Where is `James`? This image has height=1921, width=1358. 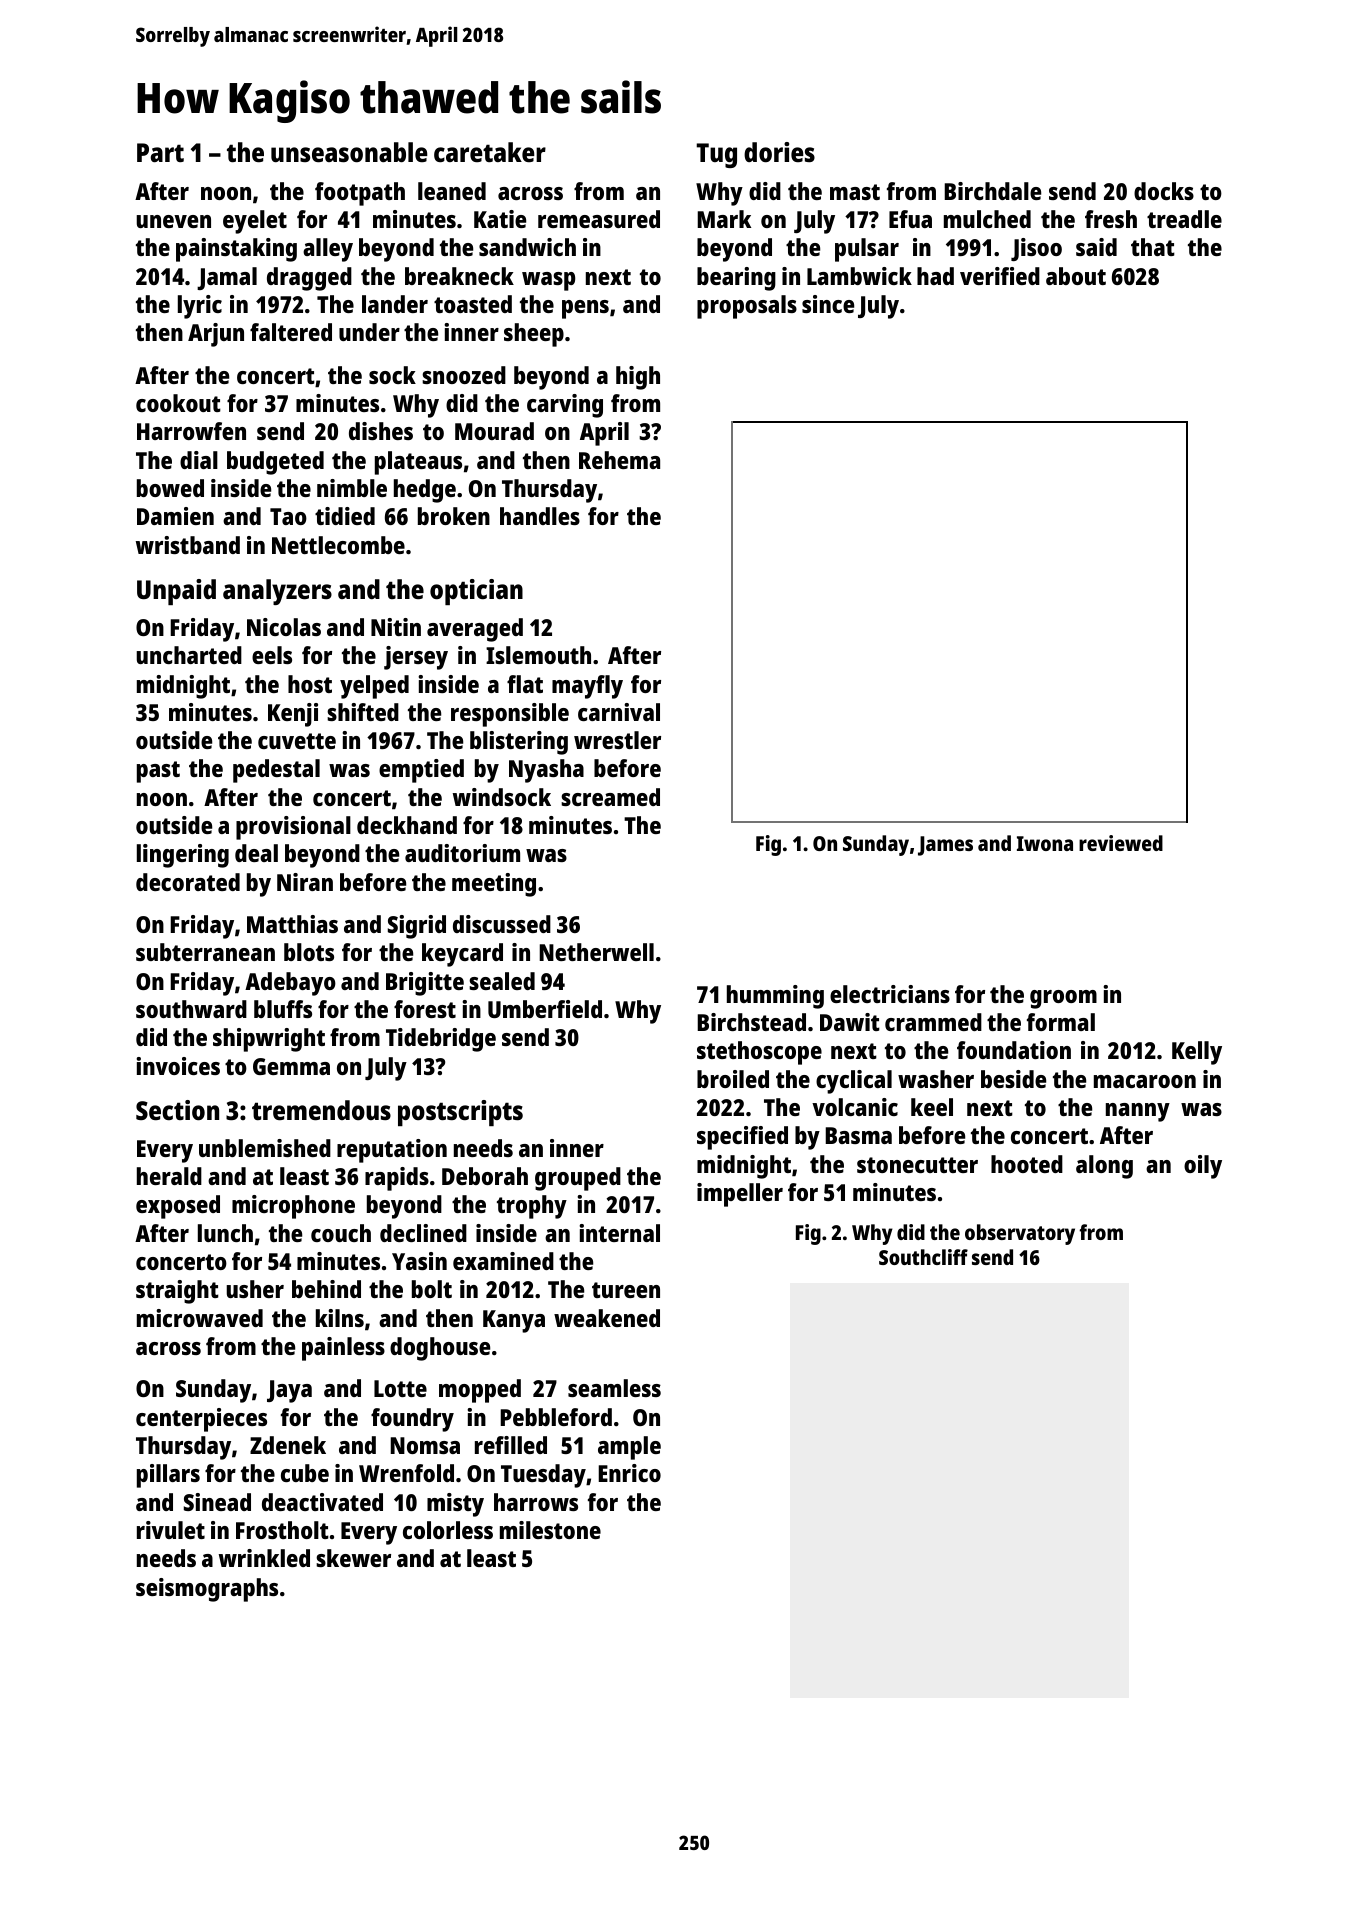 James is located at coordinates (945, 846).
